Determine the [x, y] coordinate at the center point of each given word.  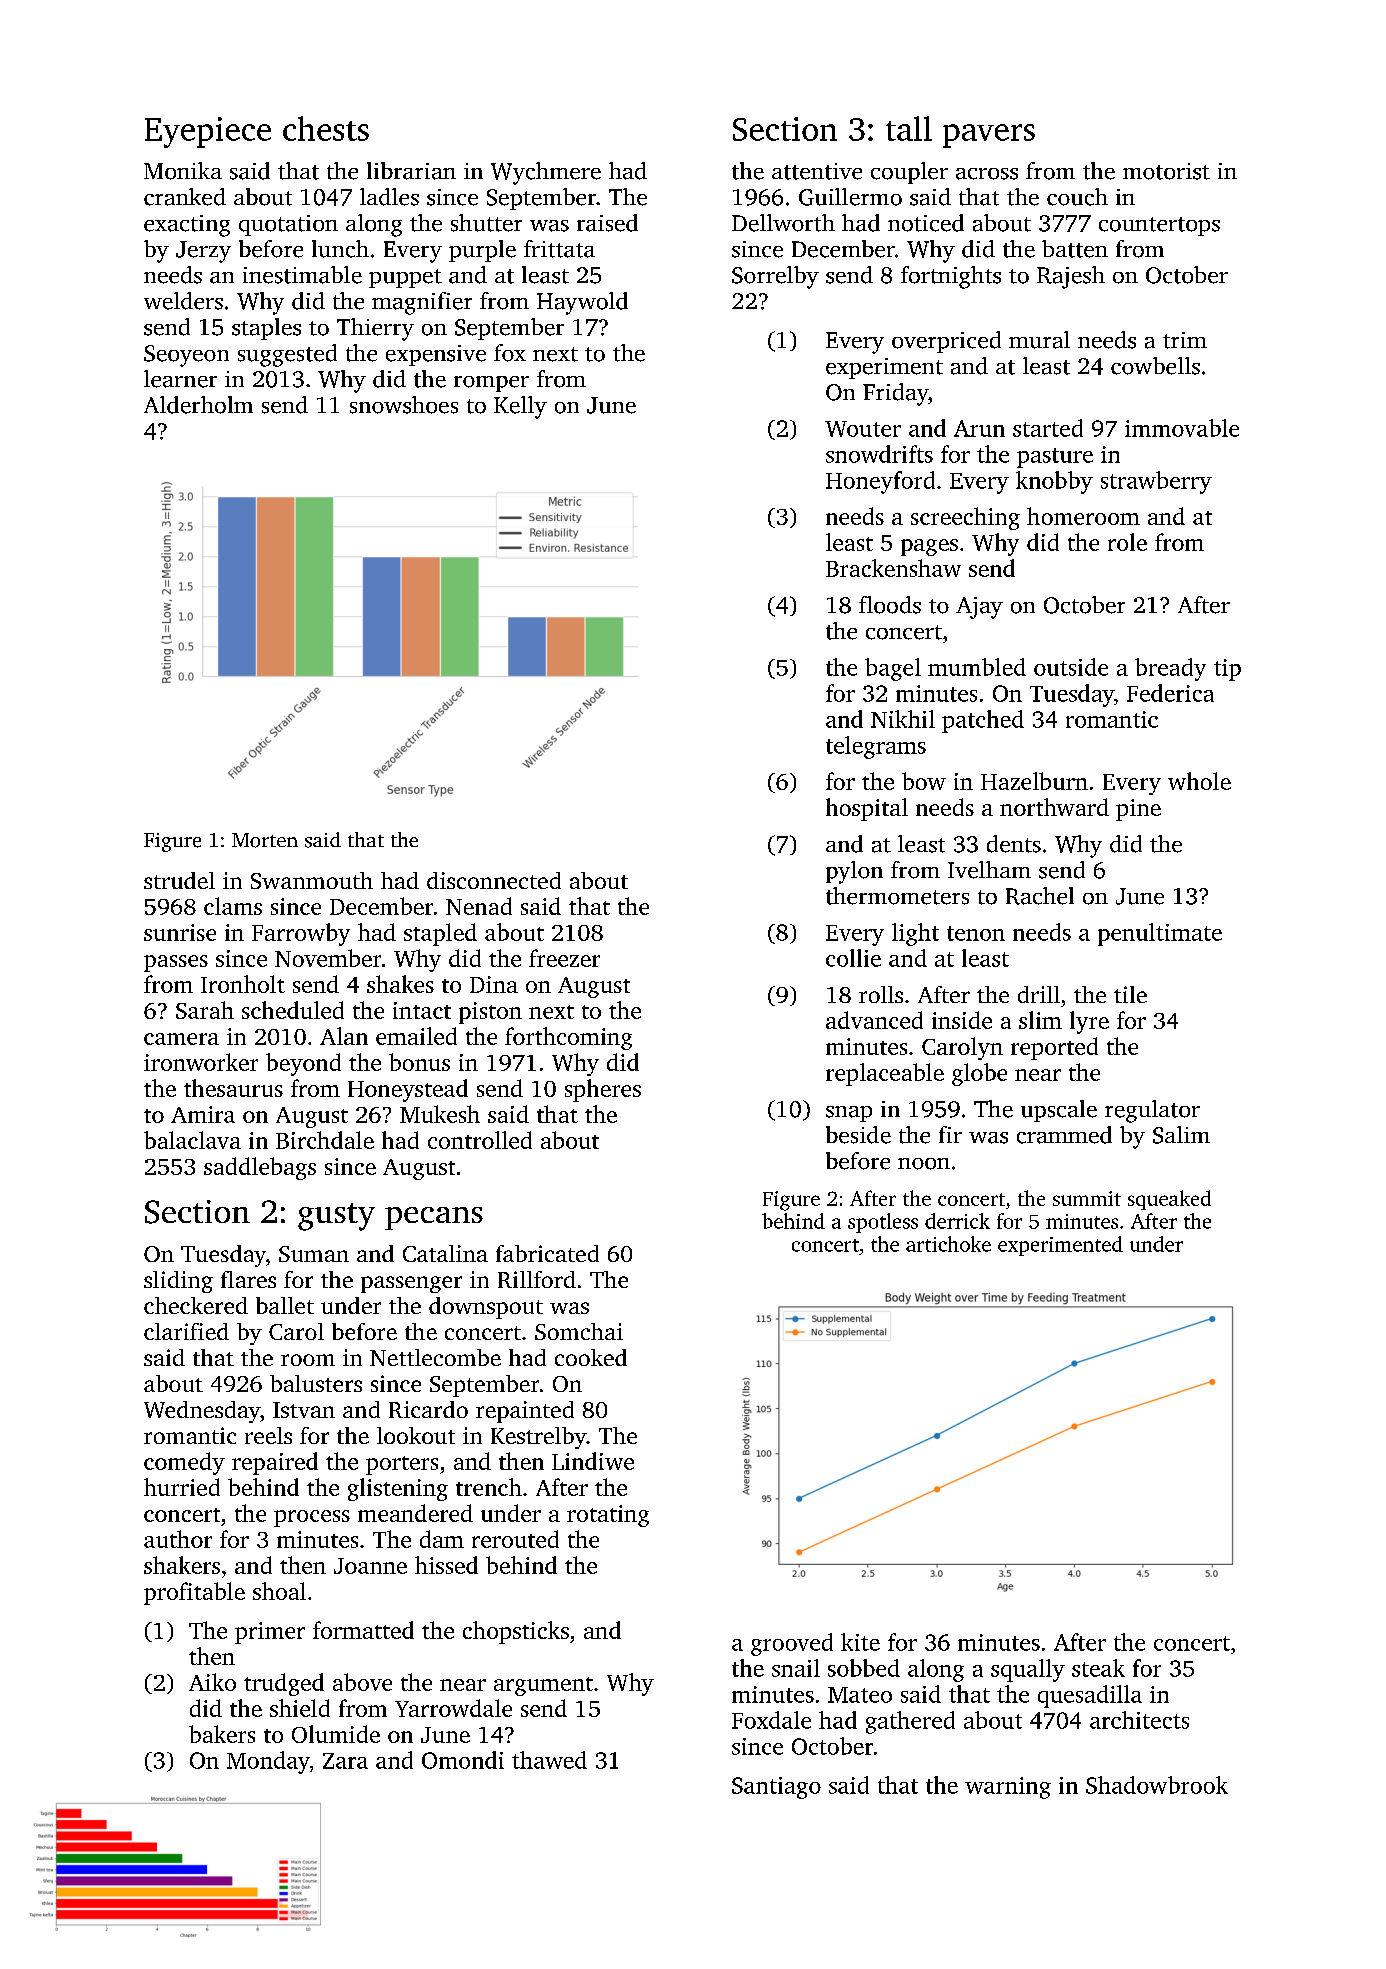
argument [543, 1686]
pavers [989, 136]
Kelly [520, 407]
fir [950, 1134]
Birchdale [325, 1140]
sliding [178, 1282]
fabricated [547, 1253]
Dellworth [783, 223]
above [362, 1682]
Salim [1181, 1135]
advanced [874, 1020]
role [1127, 542]
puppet [405, 278]
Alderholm [198, 405]
